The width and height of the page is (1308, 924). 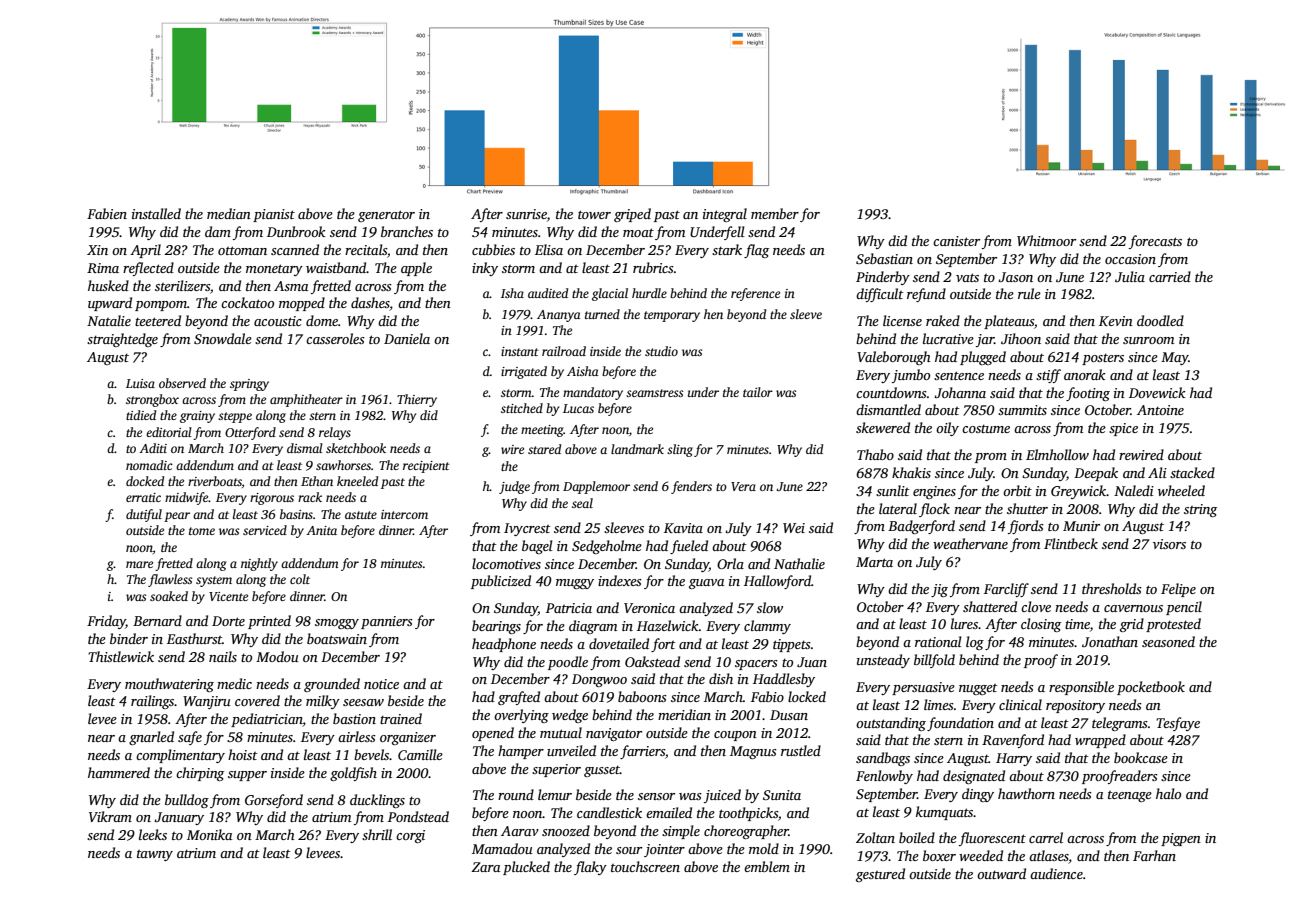 What do you see at coordinates (335, 338) in the page?
I see `casseroles` at bounding box center [335, 338].
